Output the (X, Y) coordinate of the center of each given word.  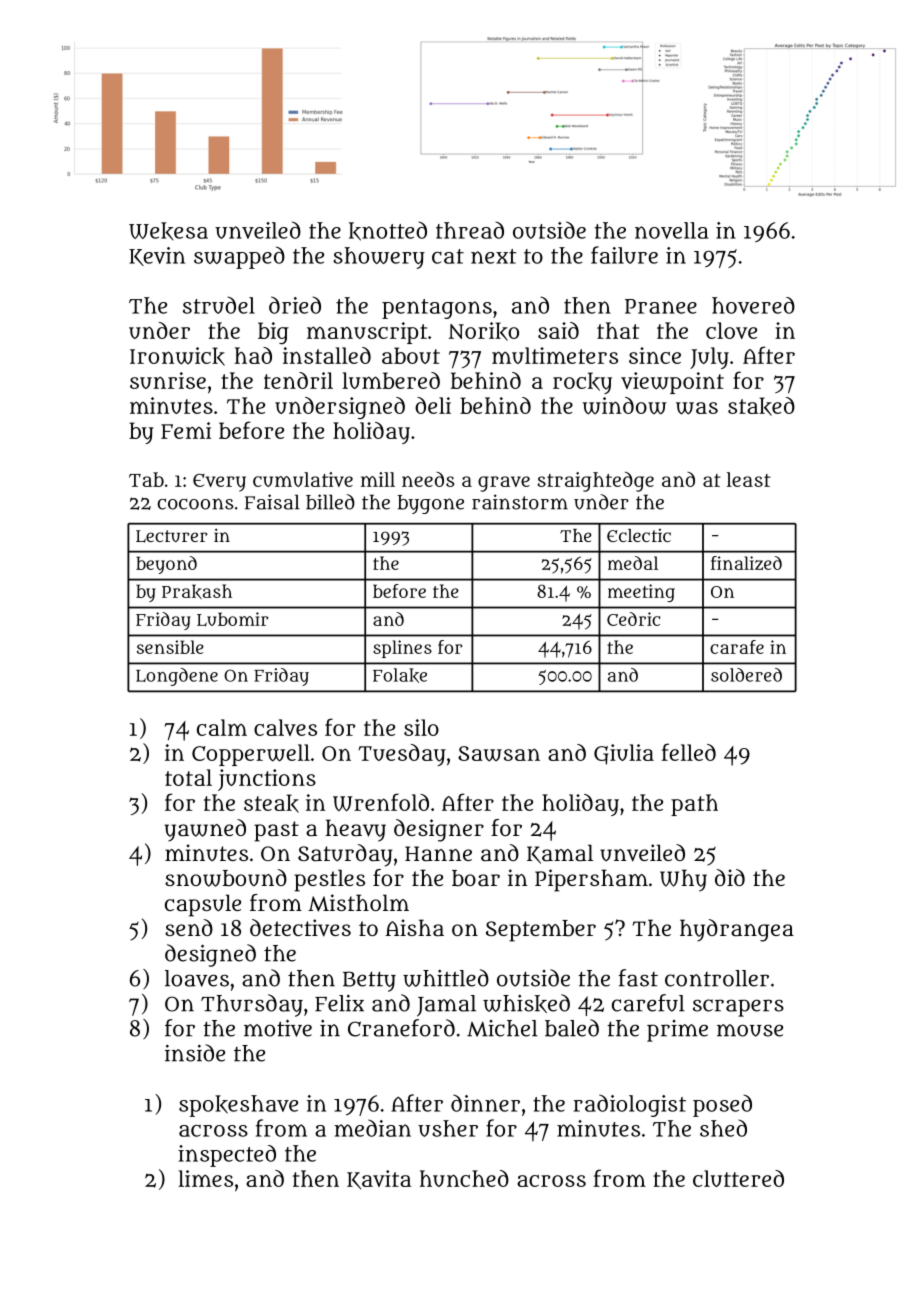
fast (638, 978)
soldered (746, 675)
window (625, 406)
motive (278, 1028)
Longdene (177, 677)
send (189, 927)
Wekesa (168, 231)
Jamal (446, 1006)
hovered (753, 305)
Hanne (438, 853)
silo (421, 727)
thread (470, 230)
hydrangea (737, 930)
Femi (186, 430)
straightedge (595, 482)
